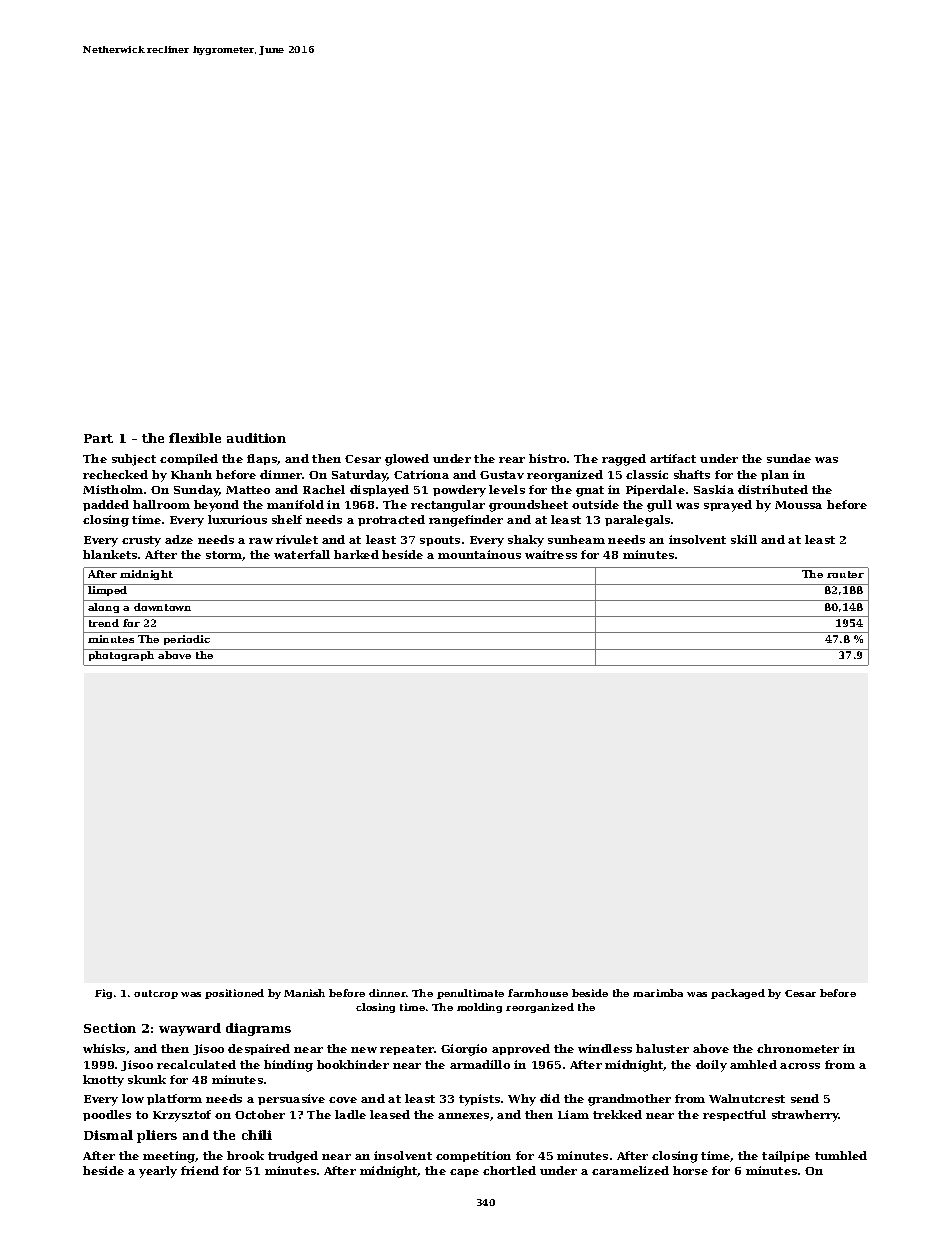 This screenshot has width=952, height=1233. Describe the element at coordinates (538, 993) in the screenshot. I see `farmhouse` at that location.
